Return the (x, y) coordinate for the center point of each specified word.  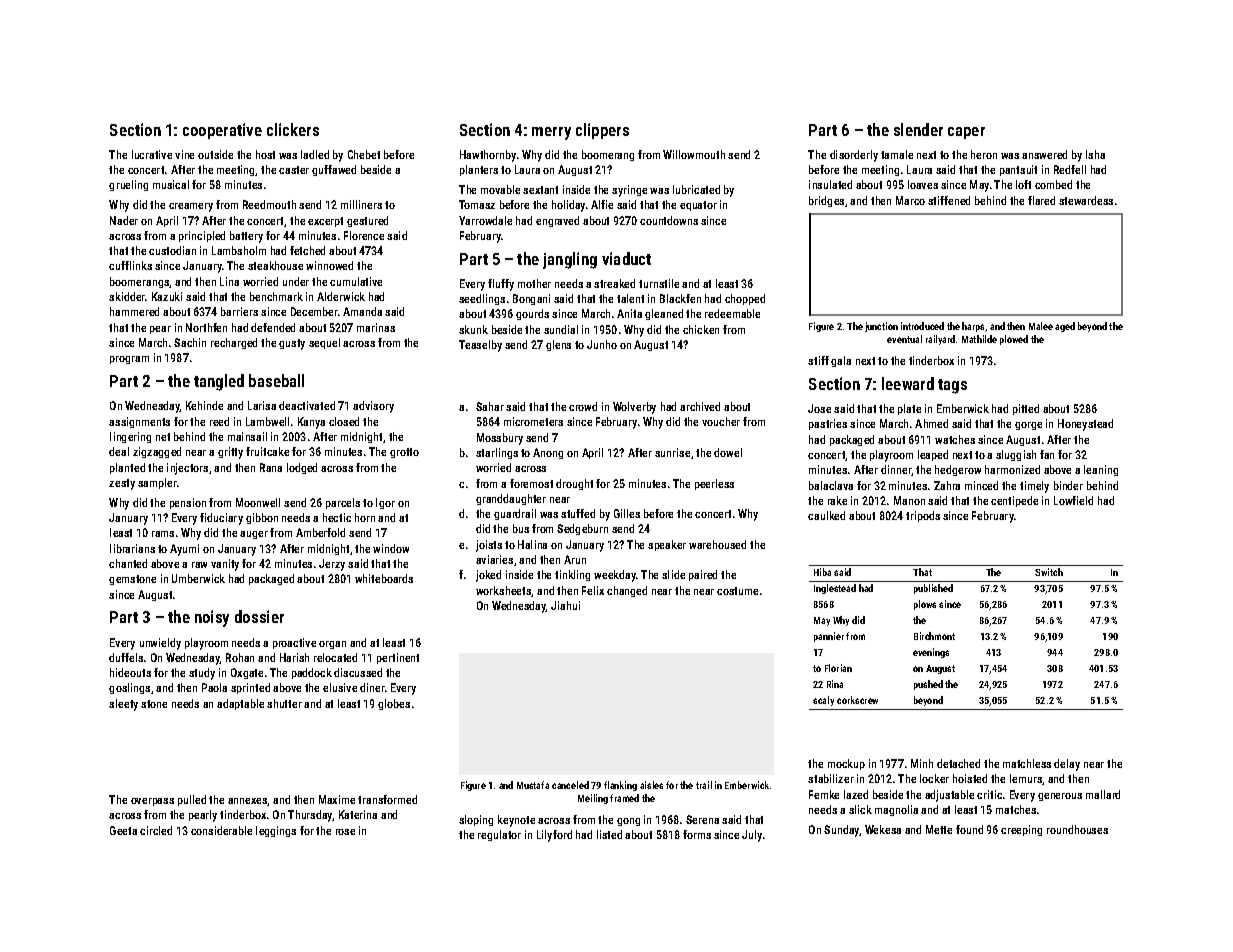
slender (918, 129)
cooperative (222, 131)
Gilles (627, 513)
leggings (276, 831)
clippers (602, 131)
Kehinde (204, 405)
